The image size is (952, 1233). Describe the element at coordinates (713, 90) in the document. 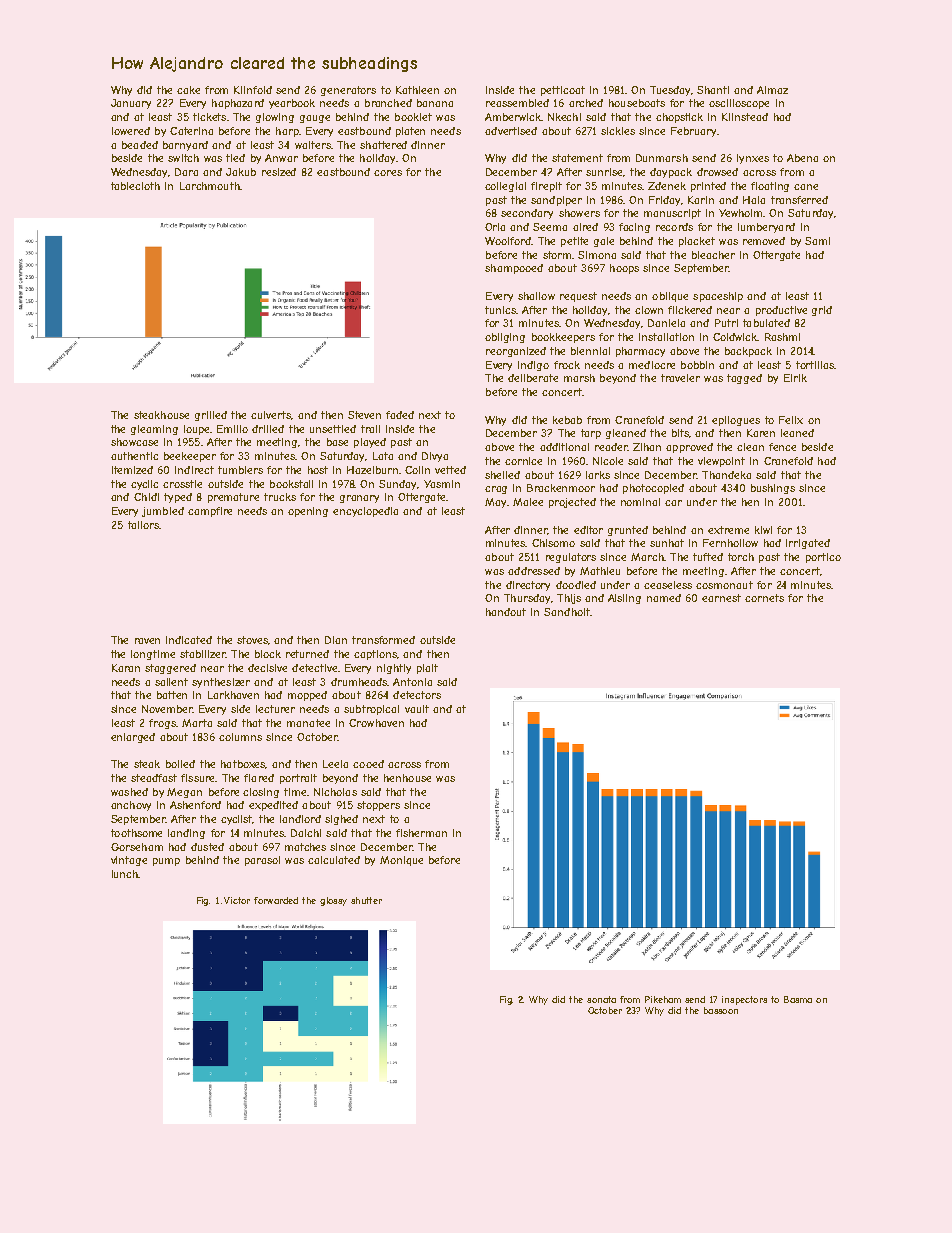

I see `Shanti` at that location.
